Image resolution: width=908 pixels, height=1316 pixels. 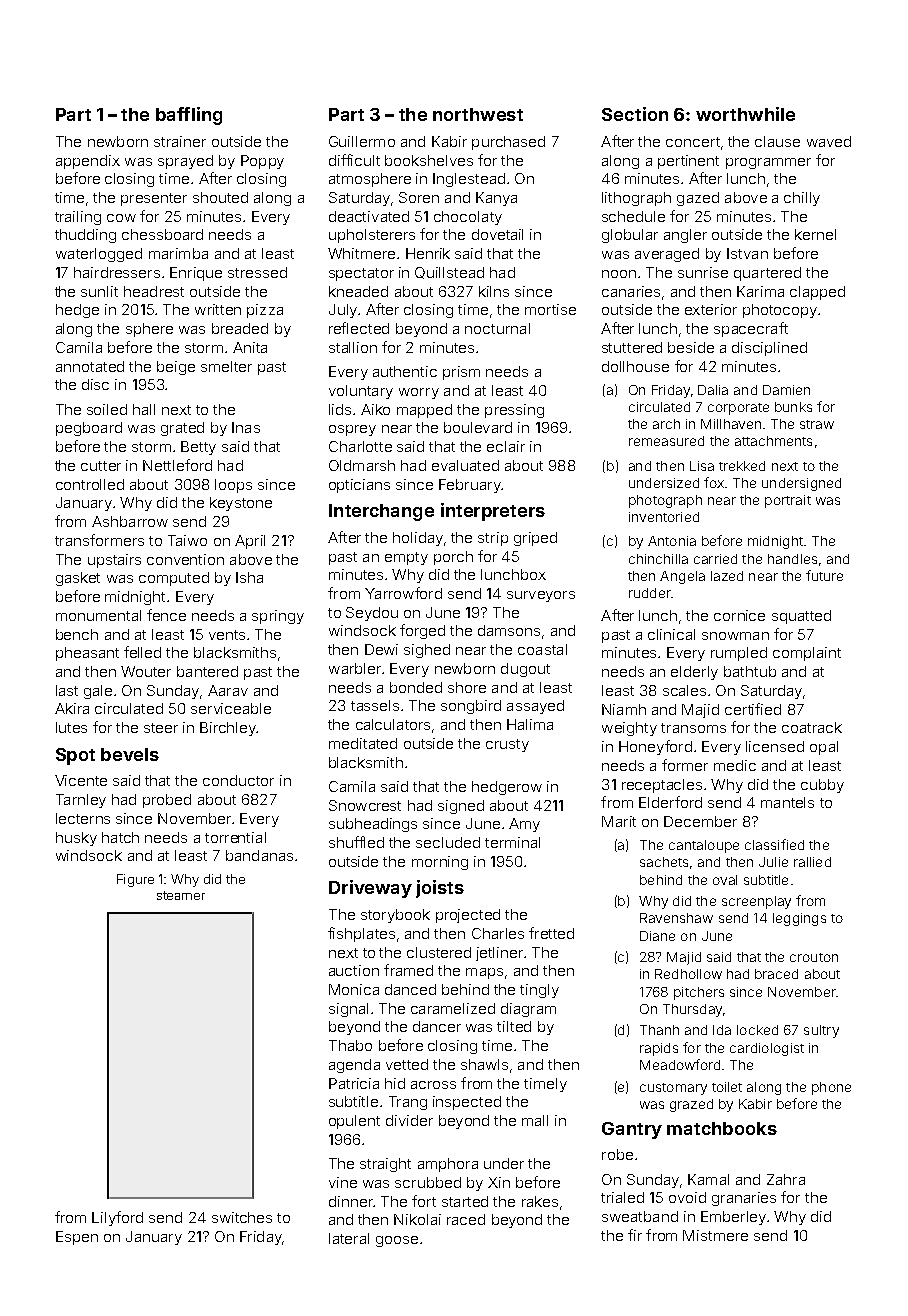 I want to click on baffling, so click(x=189, y=116).
